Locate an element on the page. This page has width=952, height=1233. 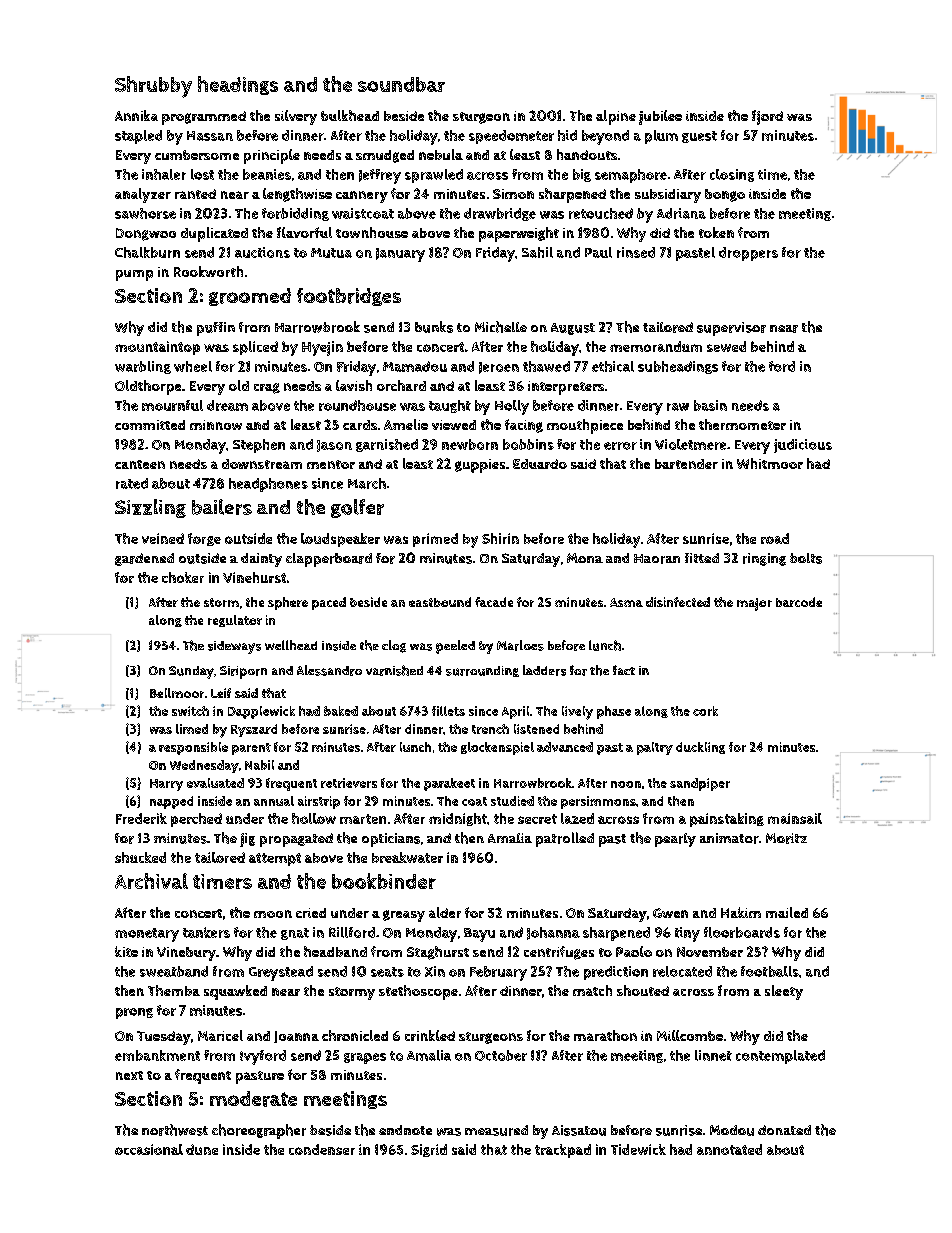
crinkled is located at coordinates (430, 1035).
